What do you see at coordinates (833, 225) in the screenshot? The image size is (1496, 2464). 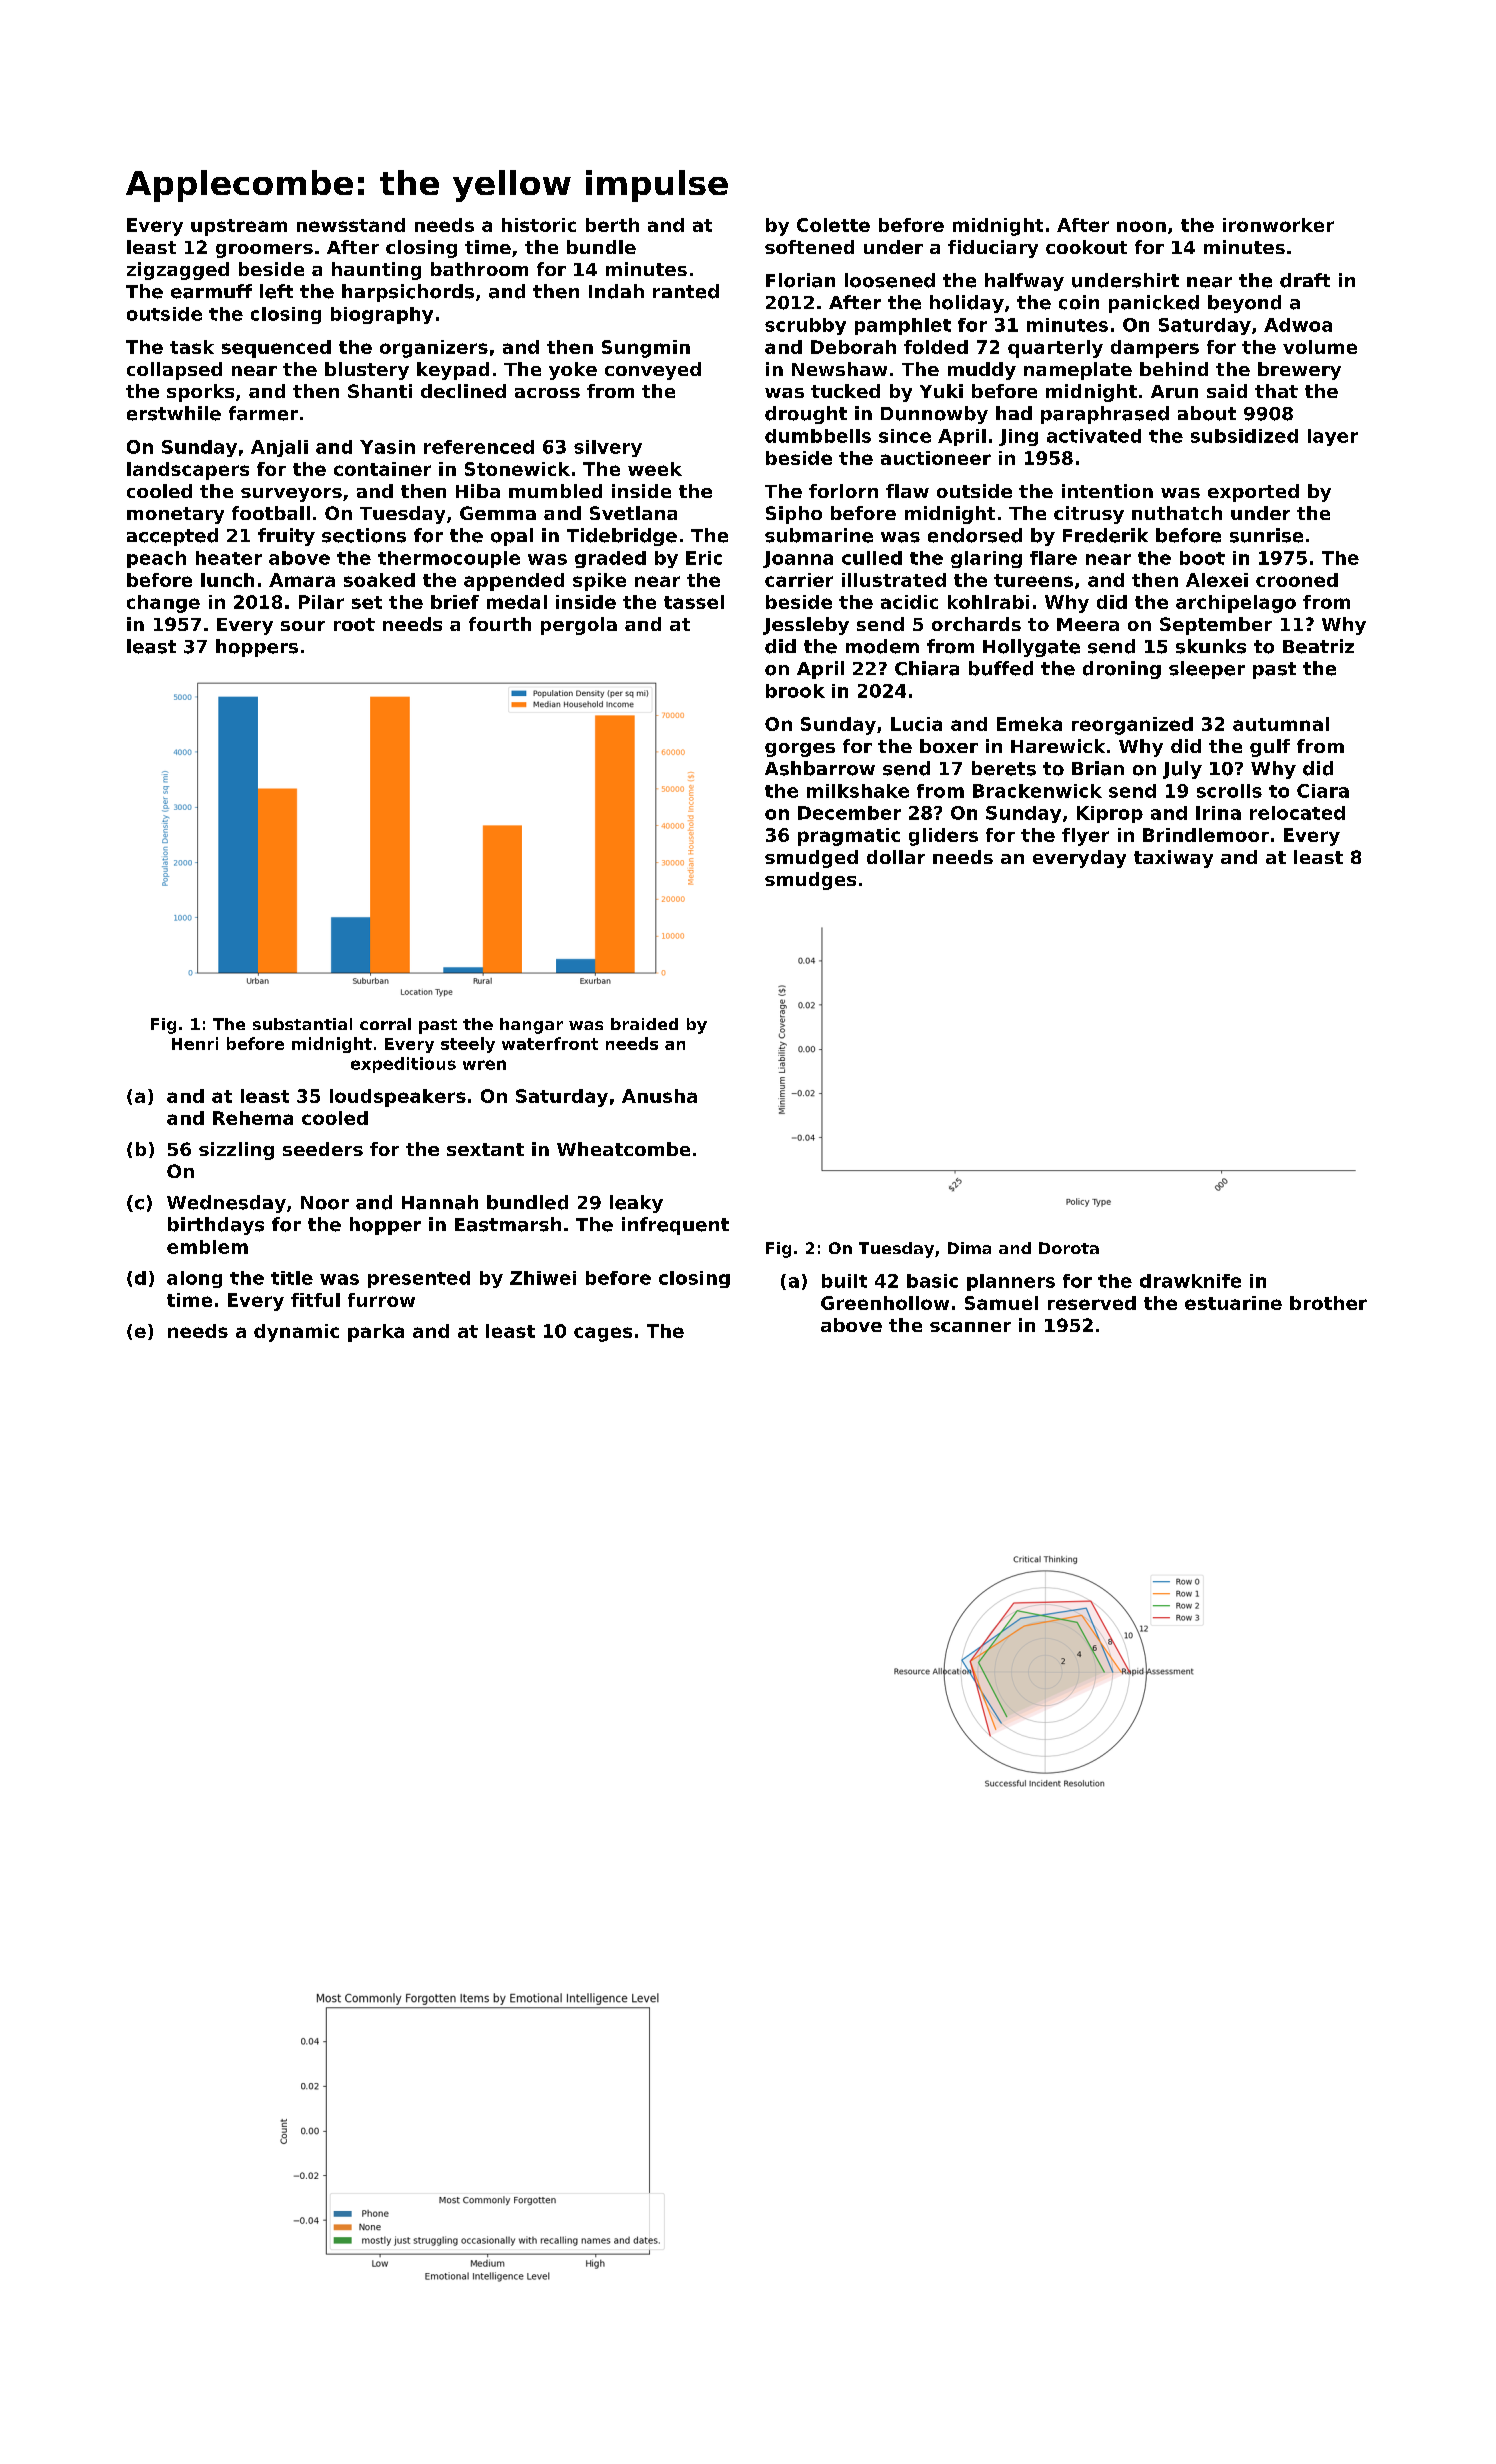 I see `Colette` at bounding box center [833, 225].
